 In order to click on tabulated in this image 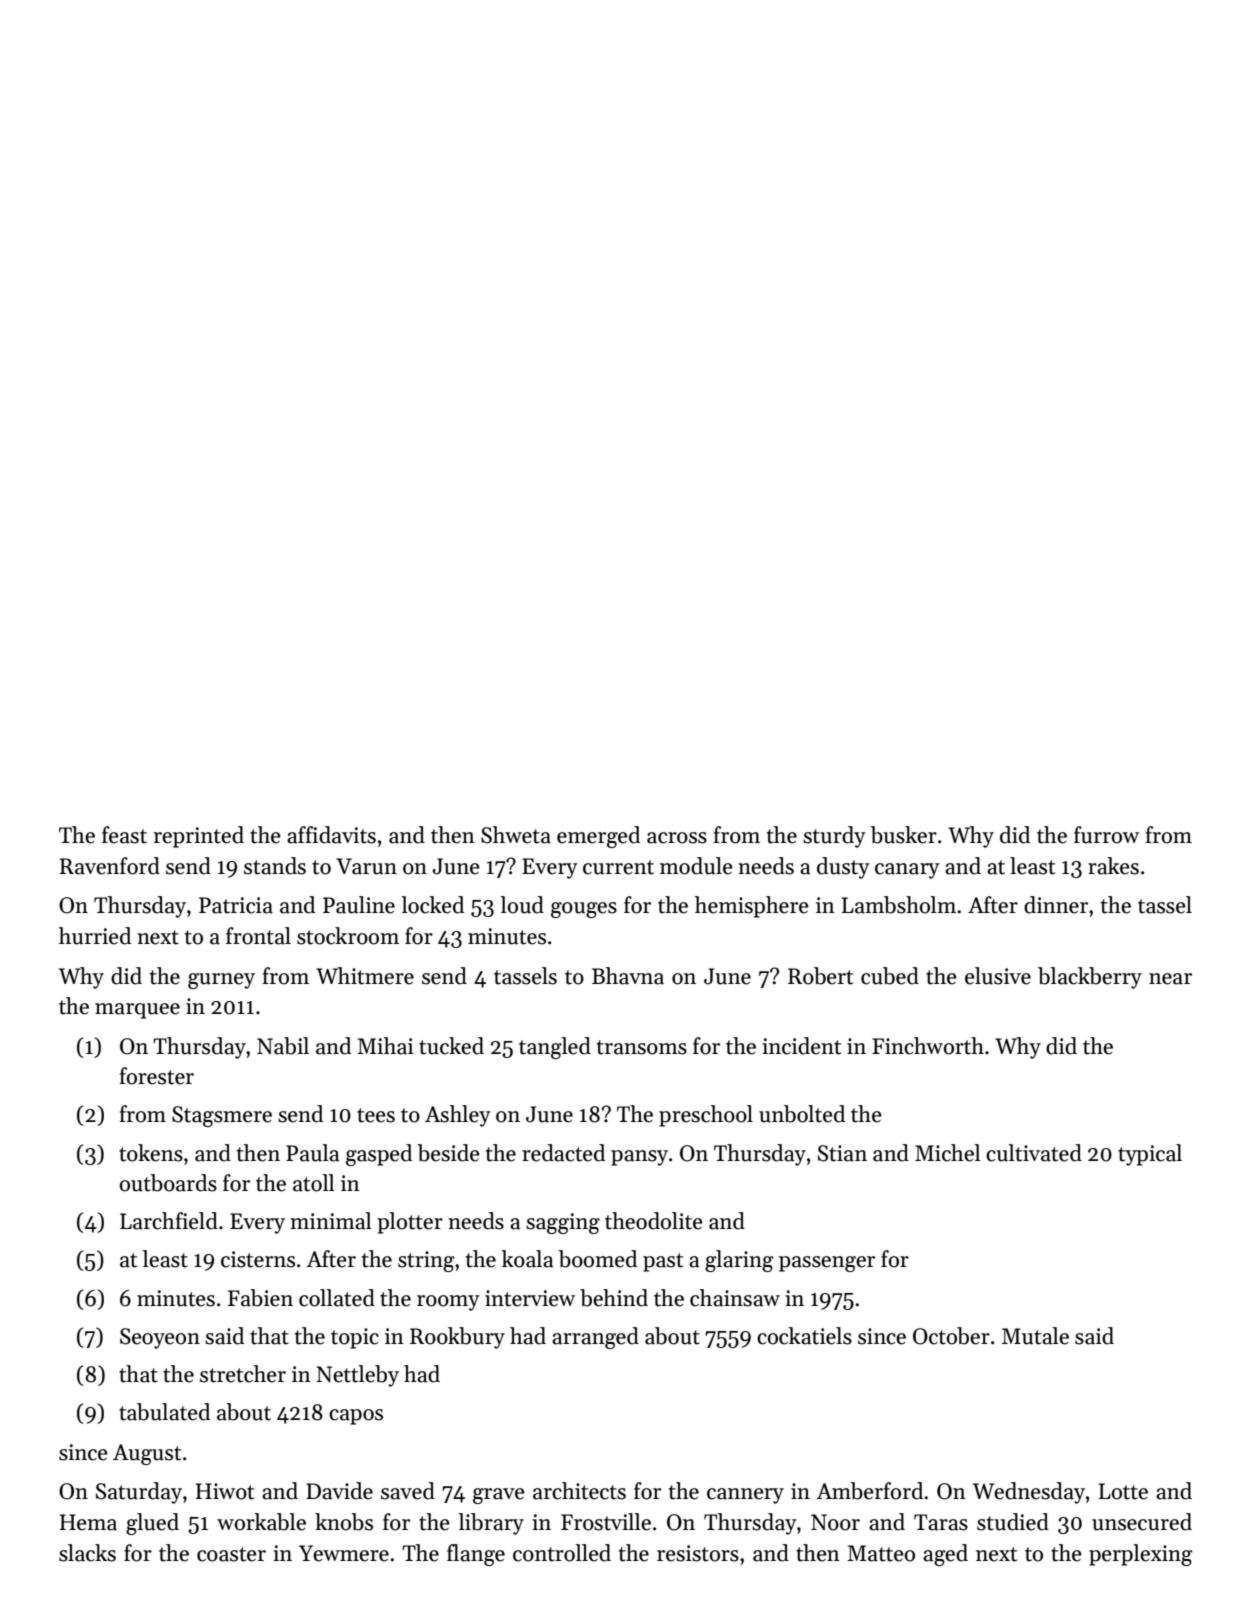, I will do `click(164, 1412)`.
